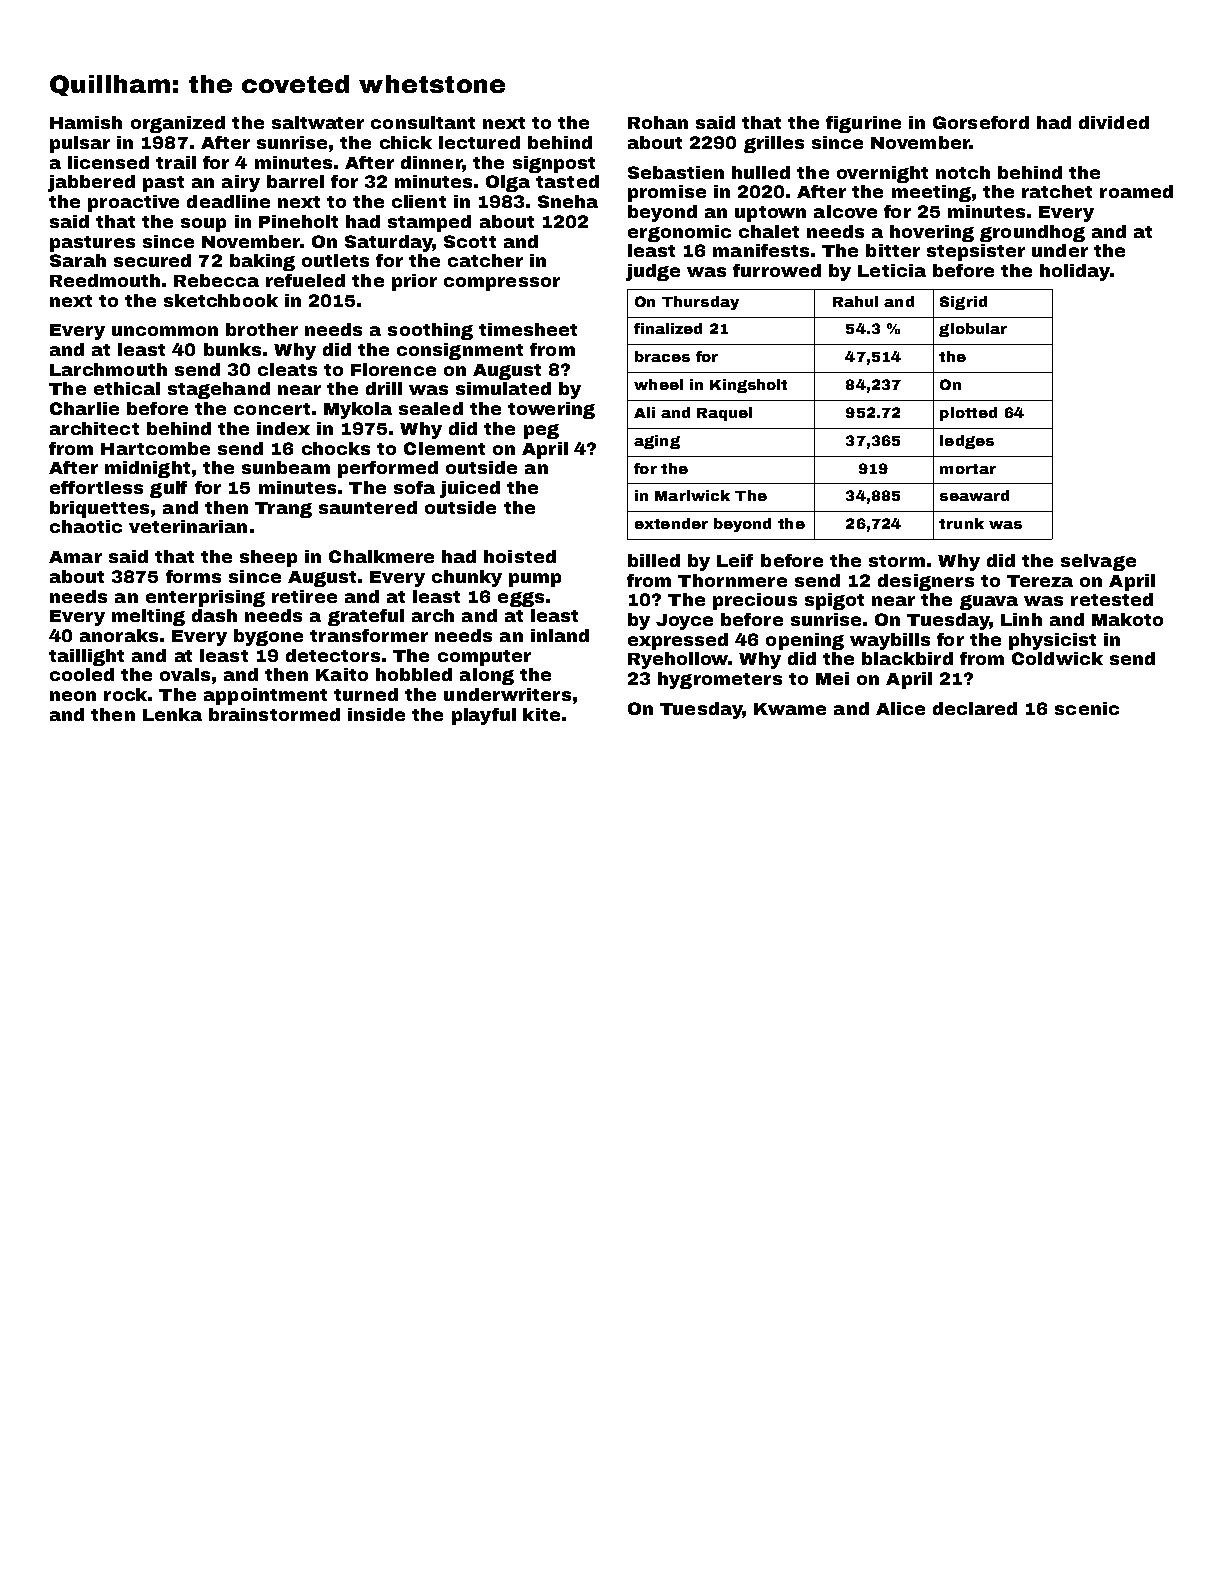 The image size is (1230, 1592). I want to click on bygone, so click(268, 637).
